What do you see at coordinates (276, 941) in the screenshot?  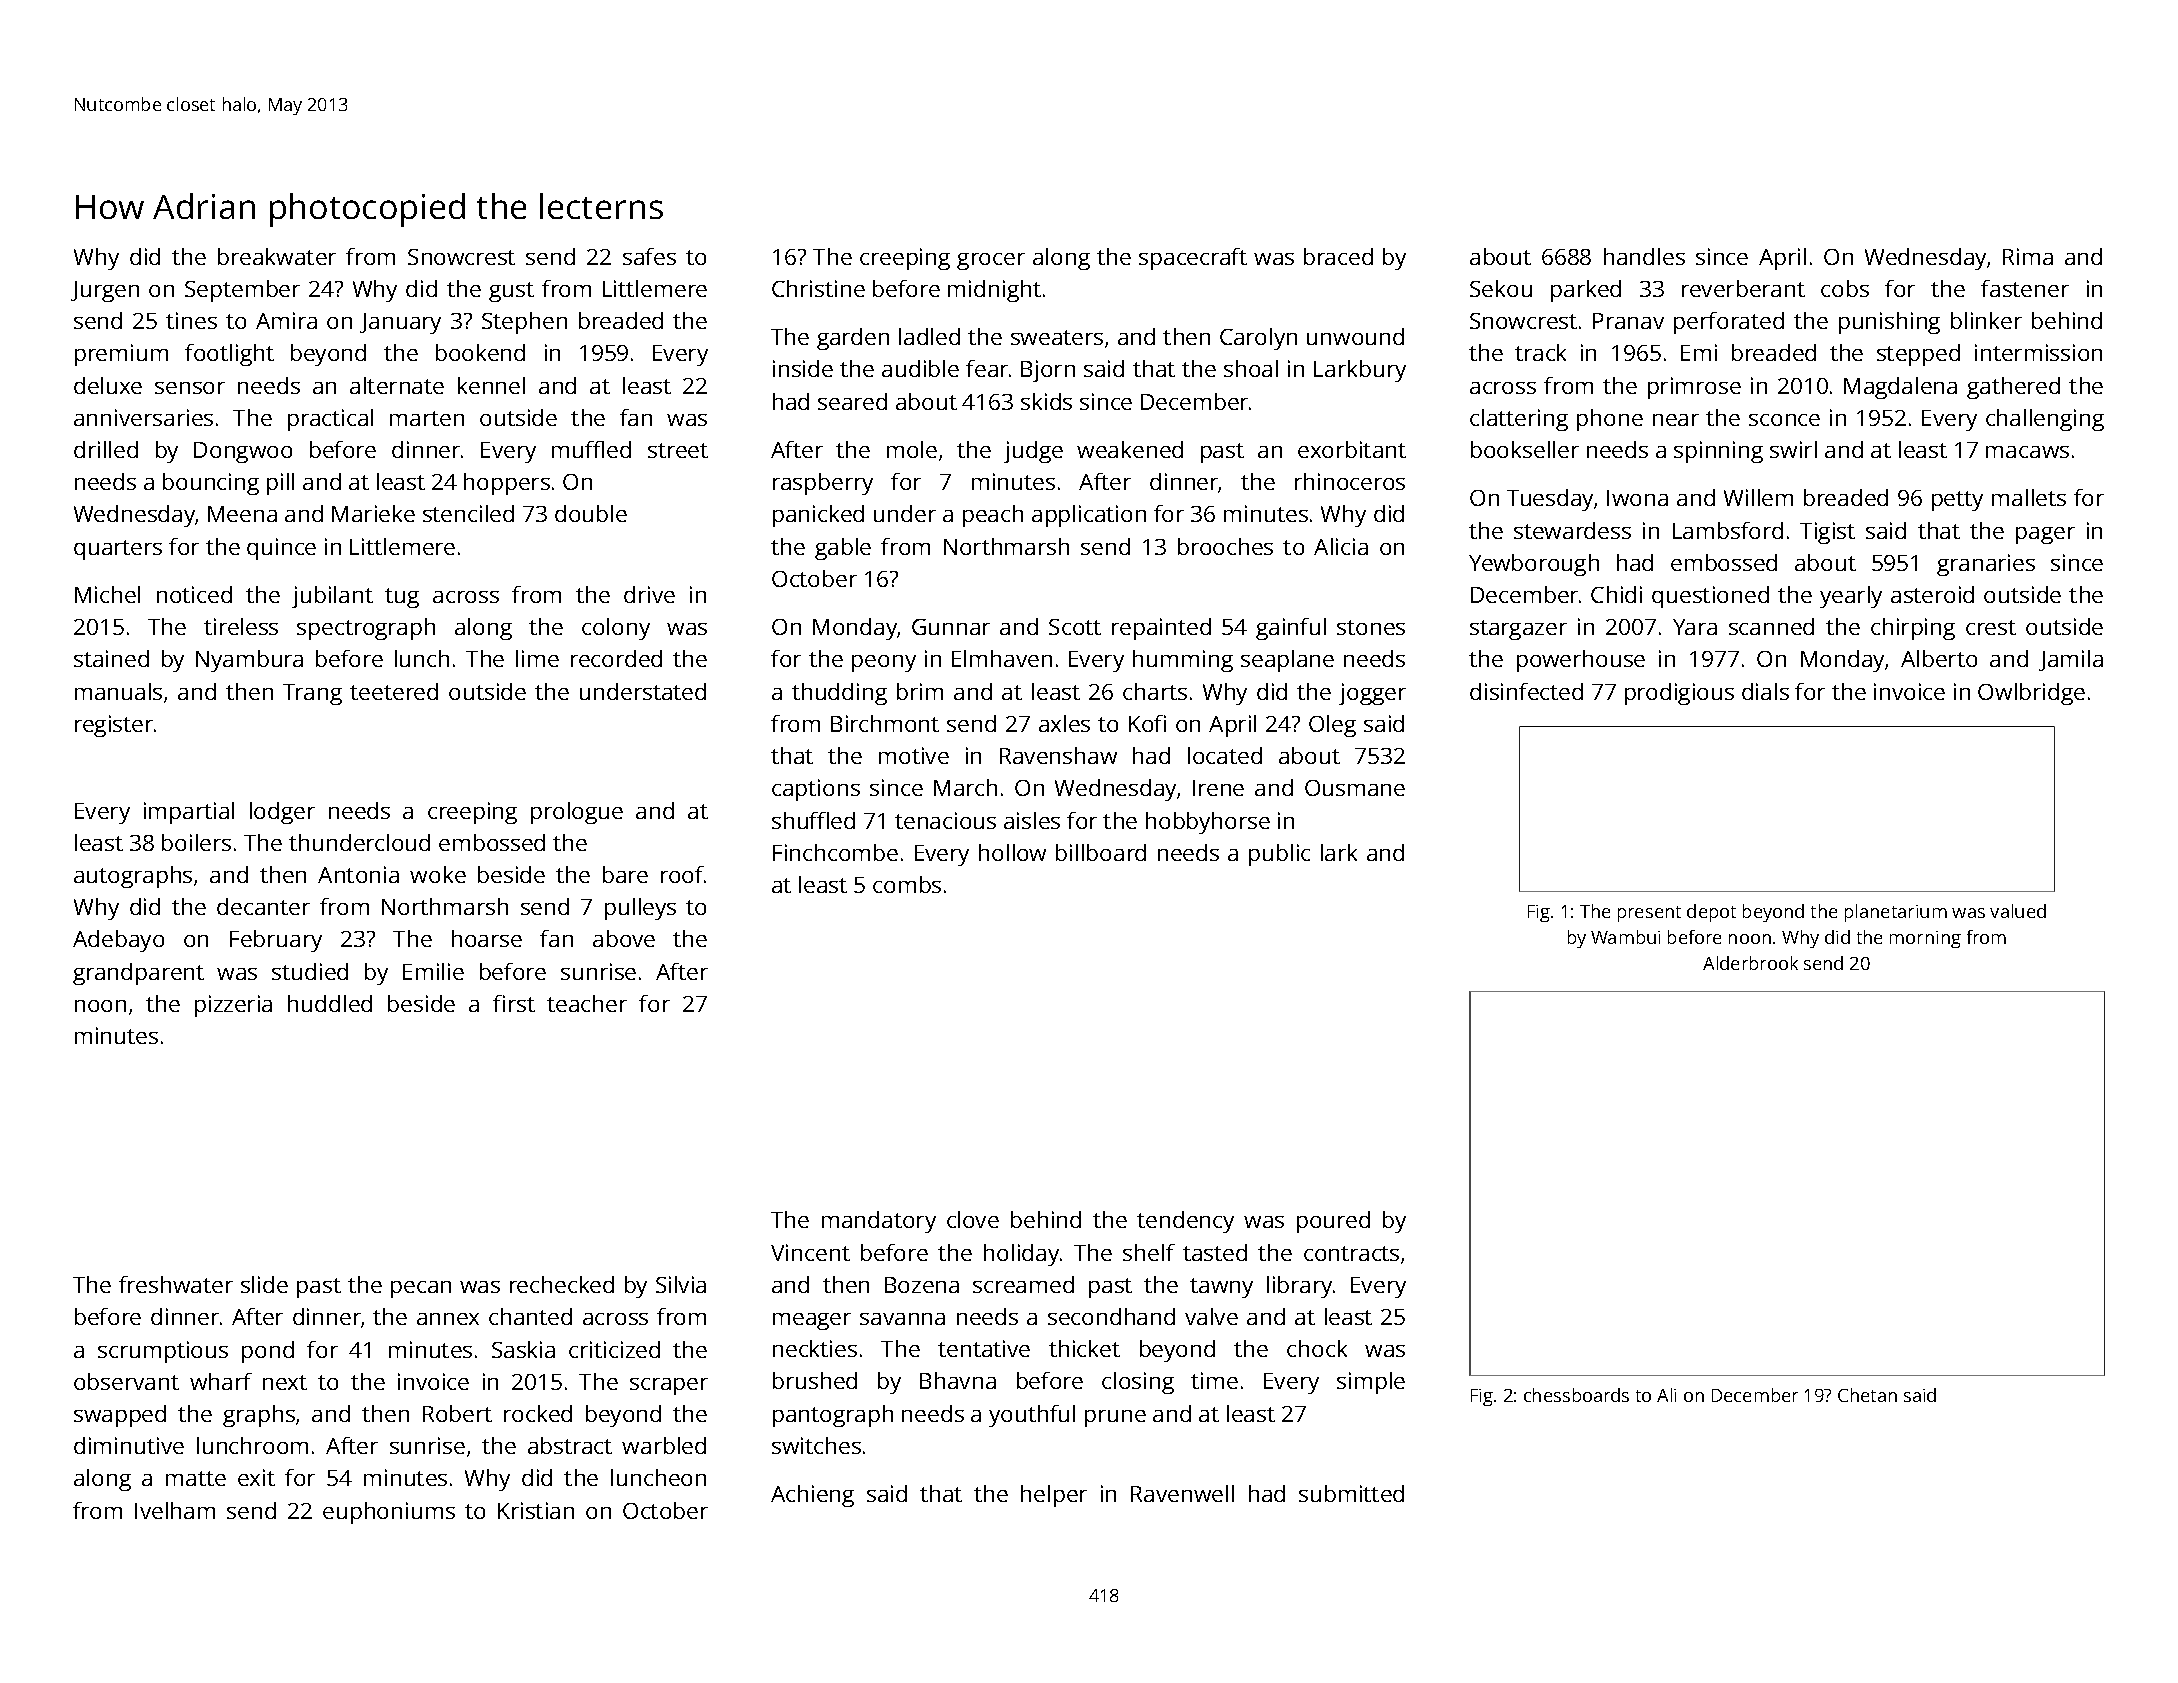 I see `February` at bounding box center [276, 941].
